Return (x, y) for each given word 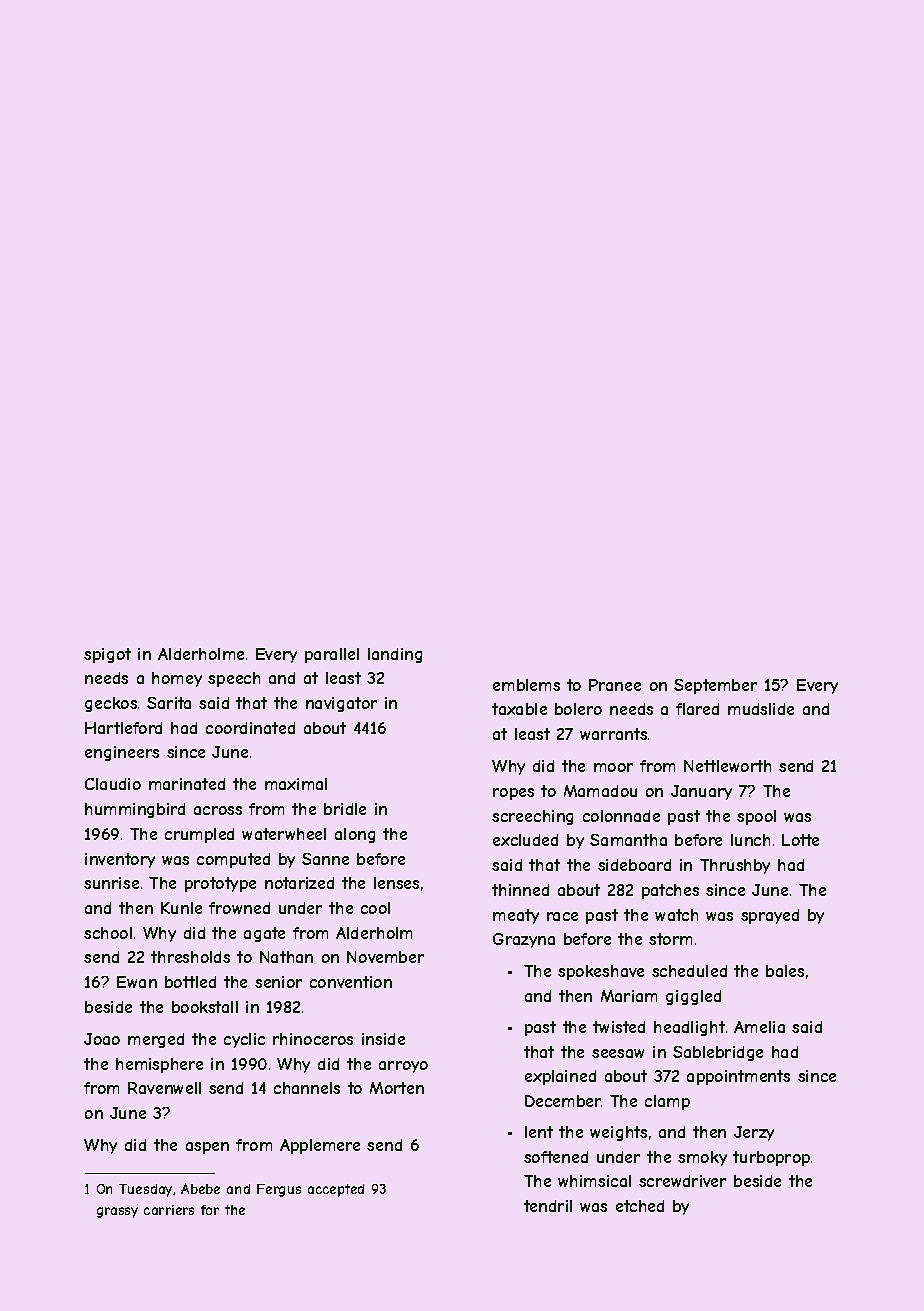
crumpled (199, 835)
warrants (613, 734)
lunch (750, 840)
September (715, 686)
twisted (619, 1027)
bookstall (205, 1007)
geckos (111, 704)
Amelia (759, 1027)
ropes (513, 794)
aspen (207, 1148)
